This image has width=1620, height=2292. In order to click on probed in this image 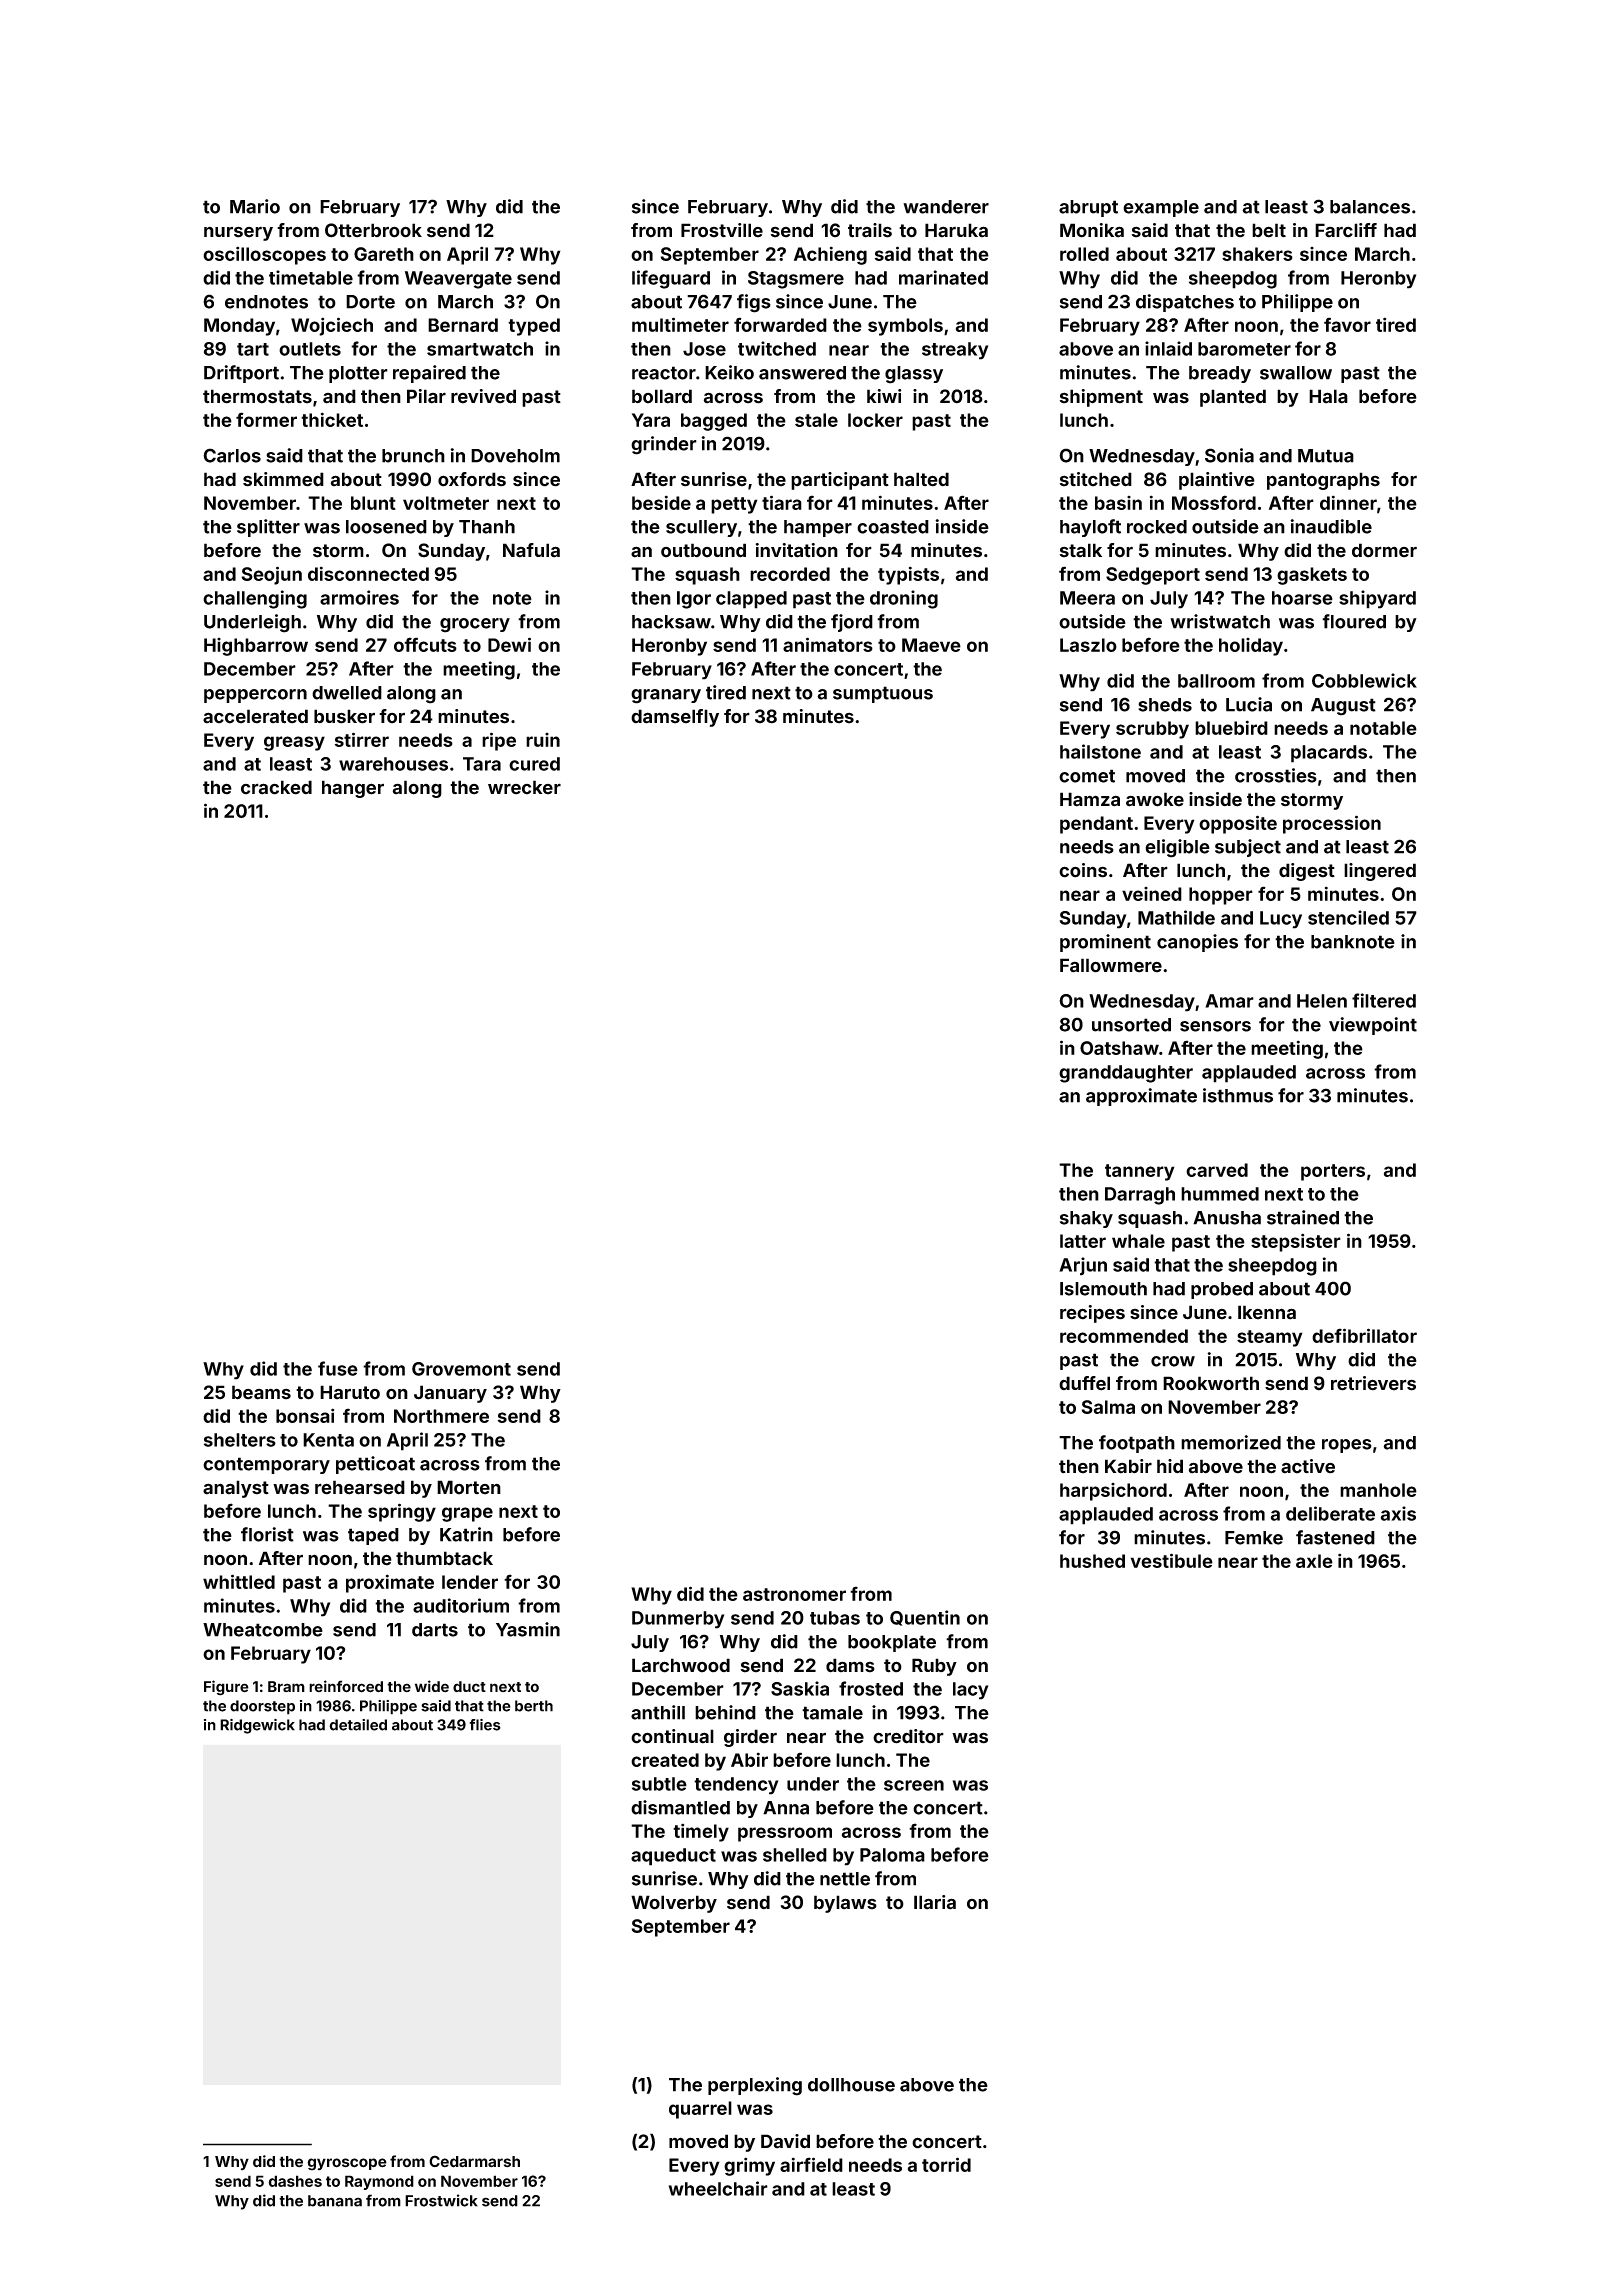, I will do `click(1222, 1290)`.
